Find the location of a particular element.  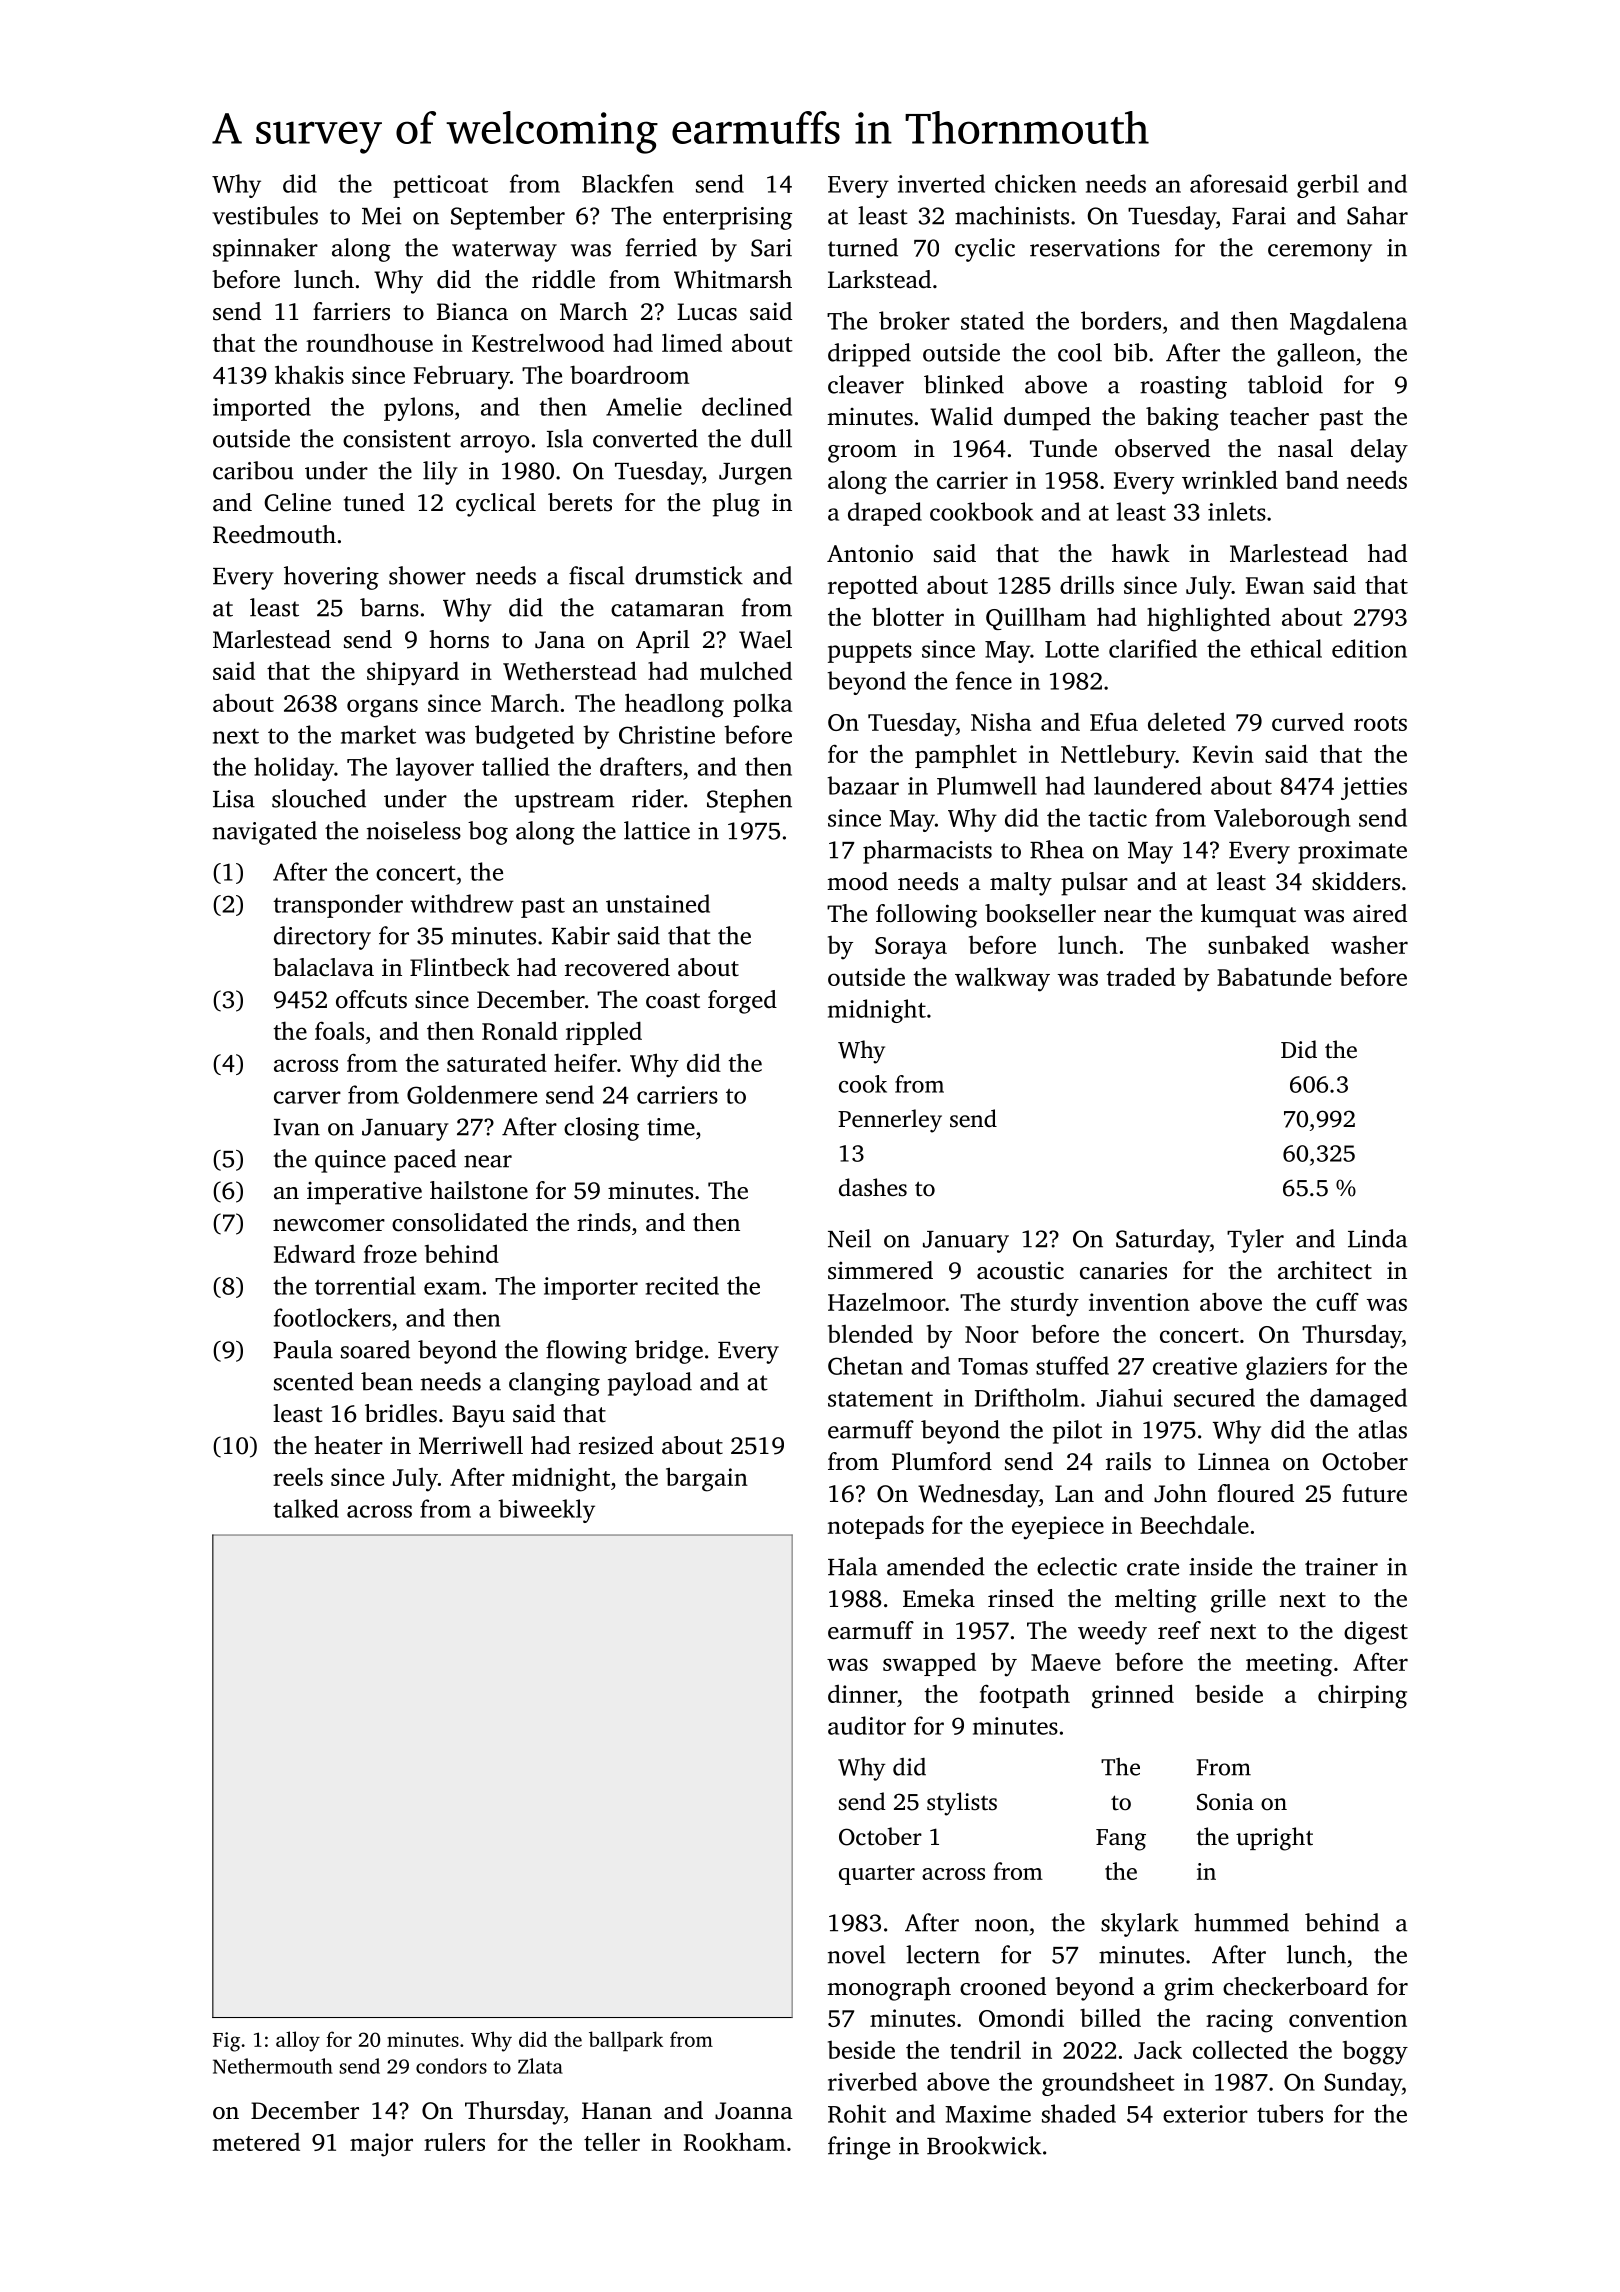

time is located at coordinates (671, 1127).
